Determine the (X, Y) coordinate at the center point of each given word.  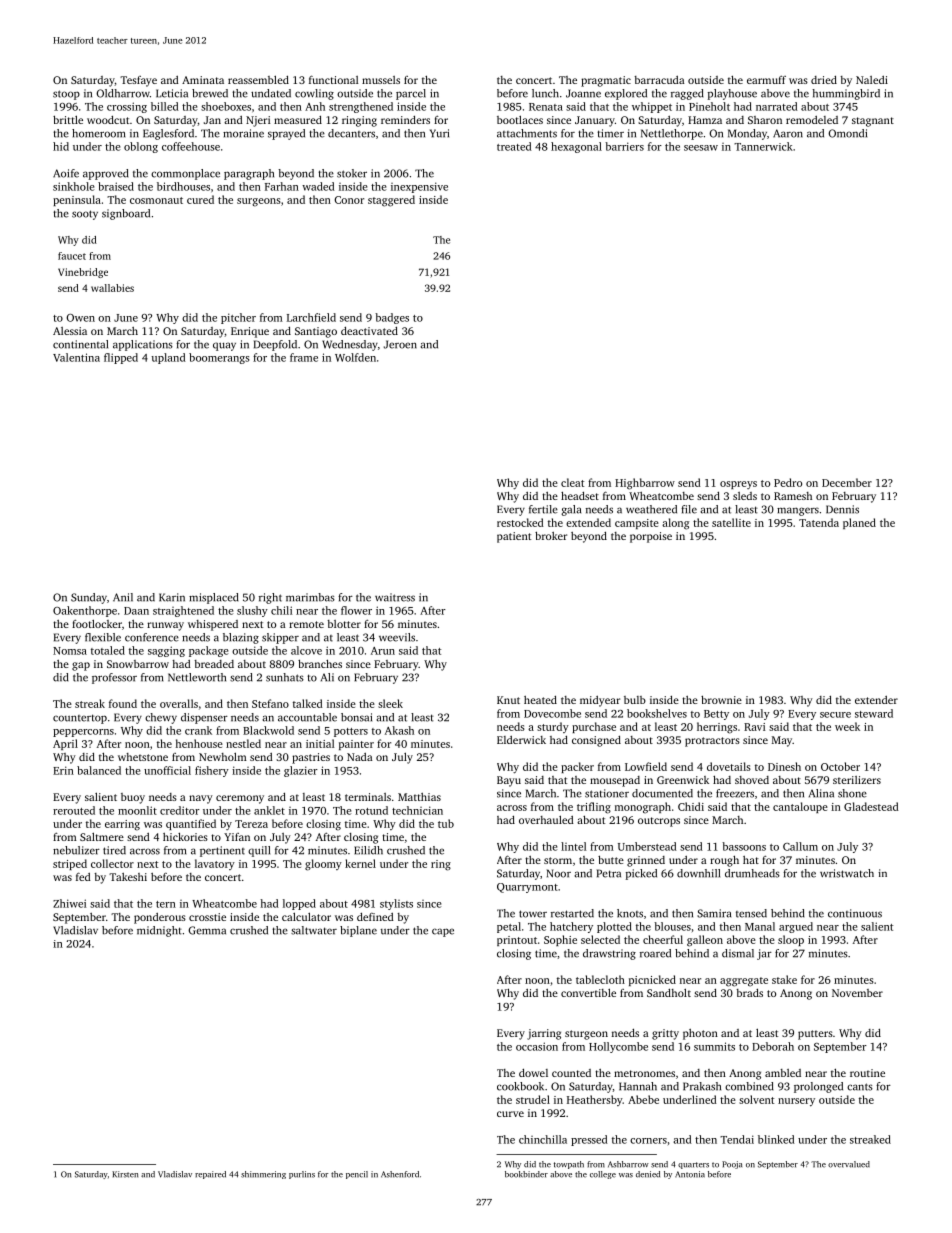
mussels (381, 80)
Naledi (872, 80)
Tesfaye (138, 81)
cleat (572, 482)
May (782, 741)
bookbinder (526, 1174)
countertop (80, 719)
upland (168, 358)
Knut (508, 700)
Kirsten (125, 1174)
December (847, 482)
